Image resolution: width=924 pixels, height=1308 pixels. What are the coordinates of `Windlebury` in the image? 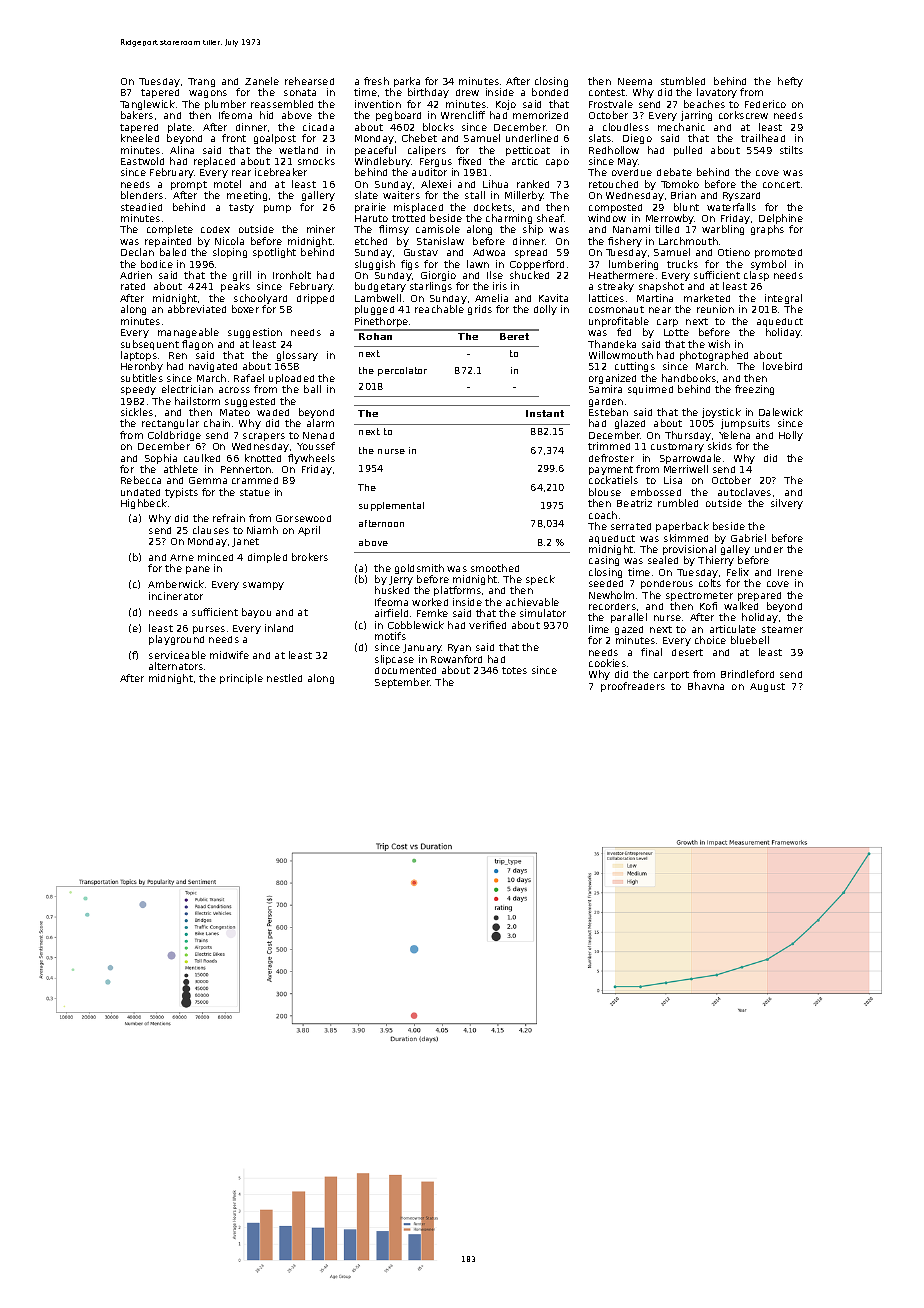 It's located at (383, 162).
